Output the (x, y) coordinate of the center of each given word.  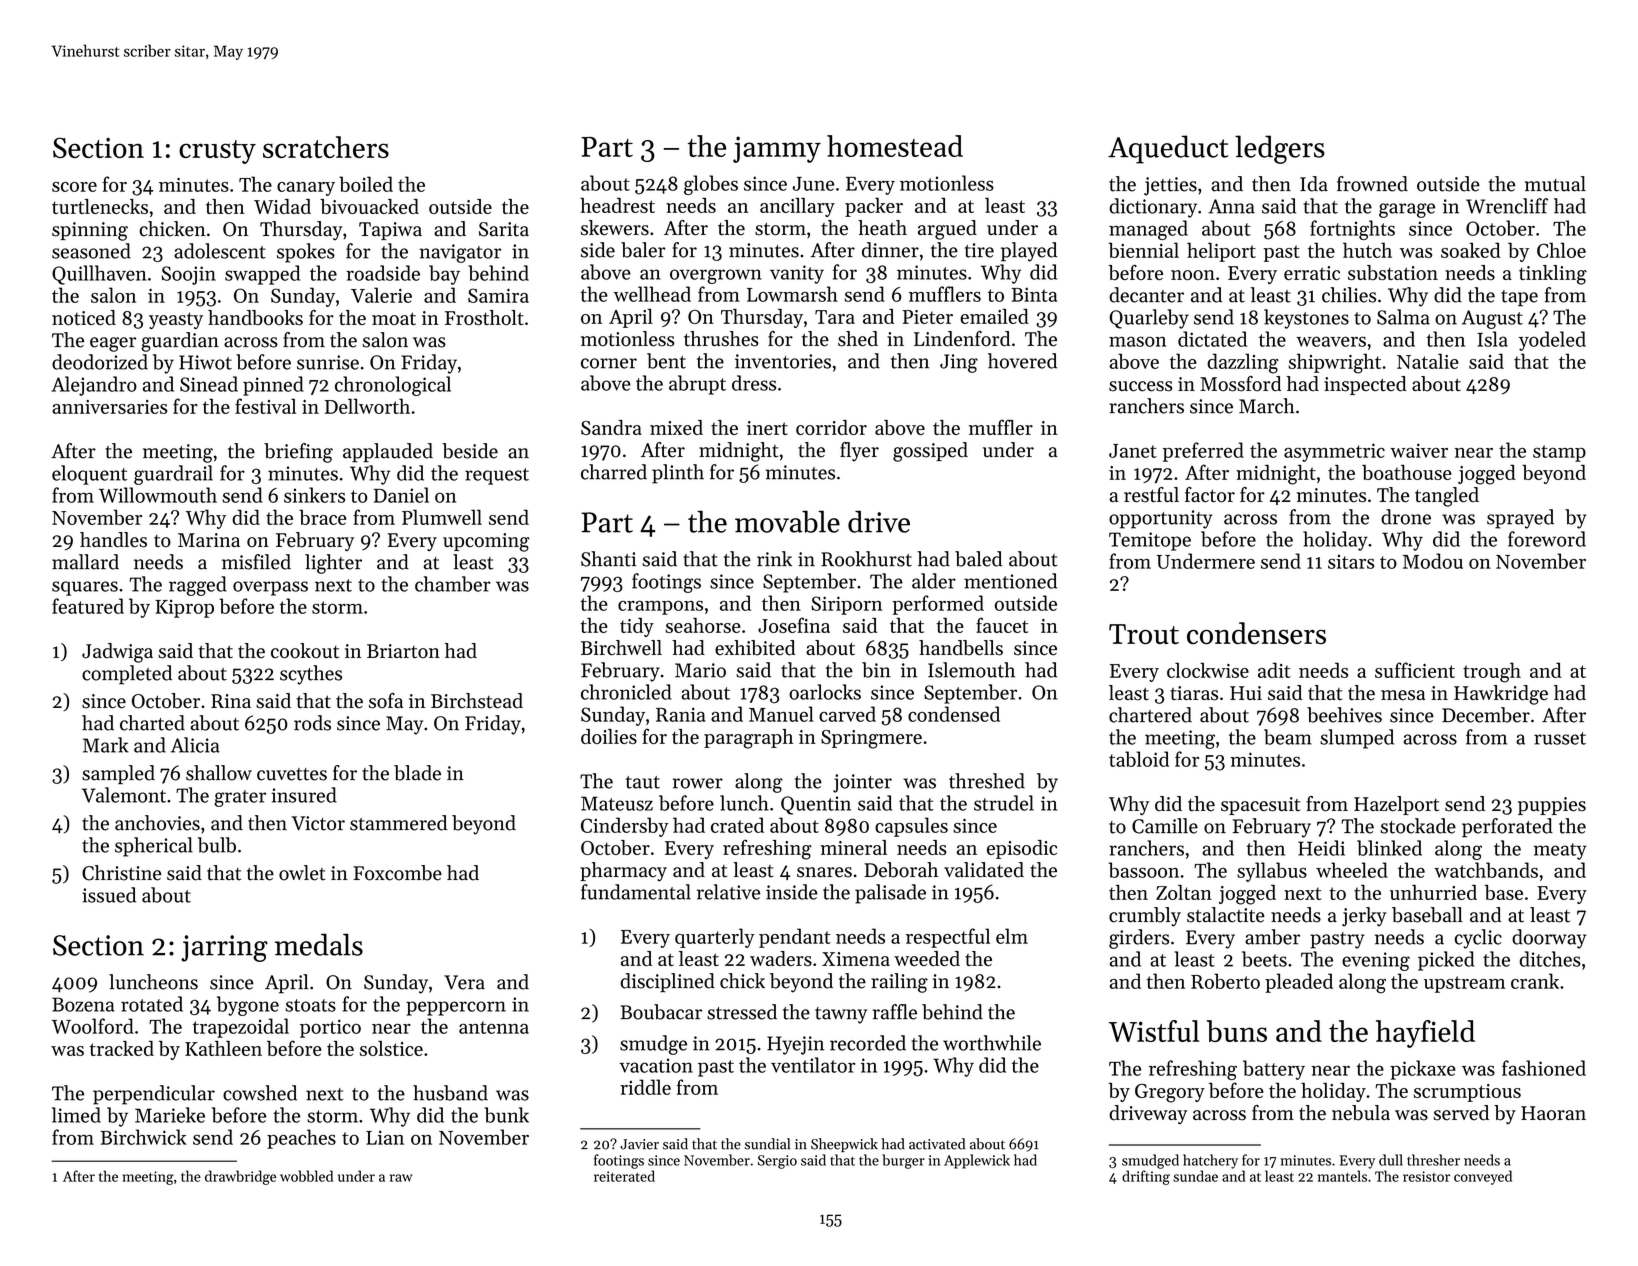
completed (127, 675)
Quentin (816, 805)
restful (1151, 495)
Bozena (83, 1004)
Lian (385, 1137)
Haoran (1553, 1113)
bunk (506, 1115)
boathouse (1407, 472)
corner (609, 363)
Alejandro (94, 386)
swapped (262, 275)
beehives (1344, 715)
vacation (656, 1065)
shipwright (1334, 363)
